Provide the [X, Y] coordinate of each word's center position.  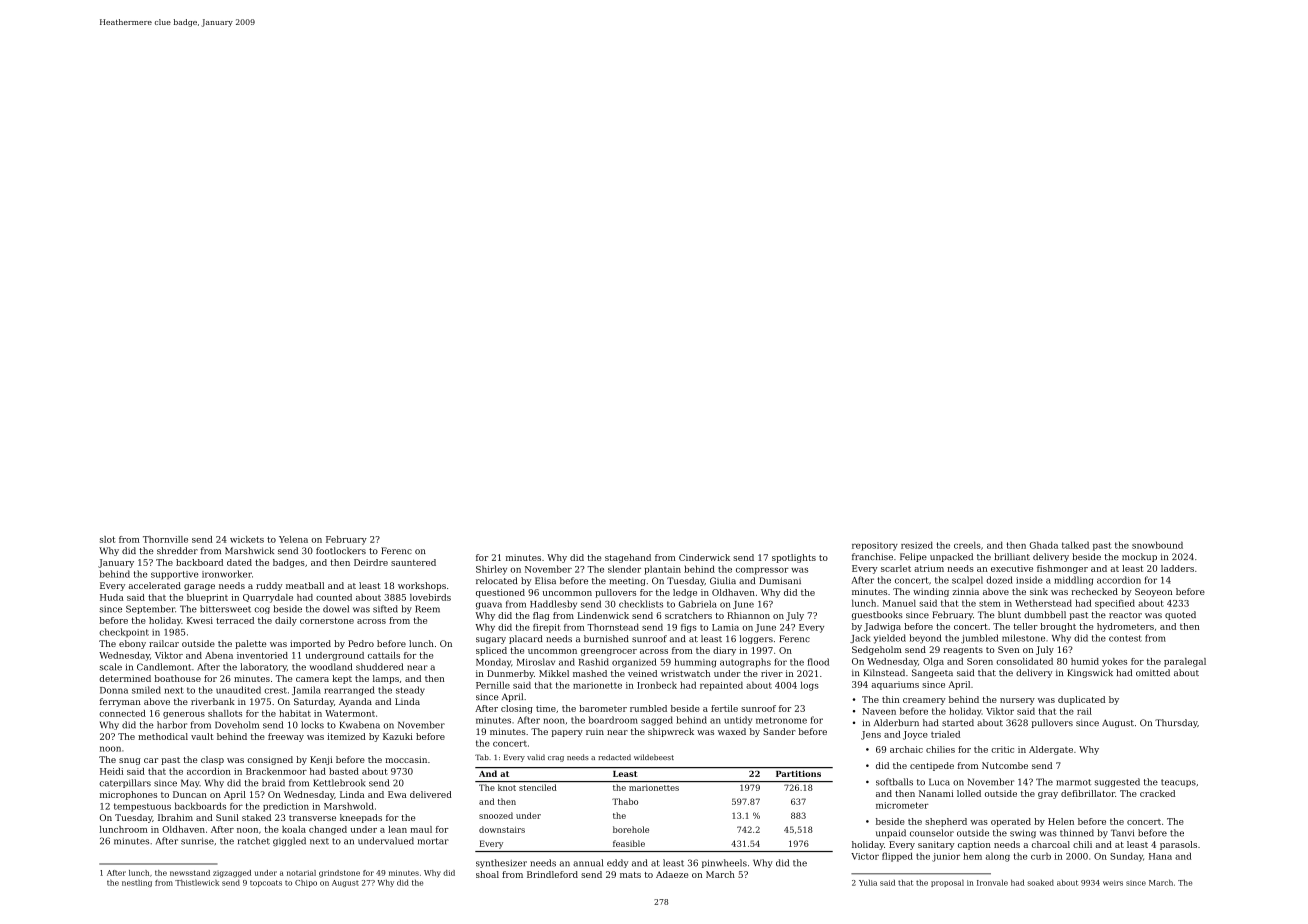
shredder [177, 550]
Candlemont [164, 667]
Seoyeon [1153, 592]
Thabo [625, 801]
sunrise [197, 841]
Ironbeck [657, 685]
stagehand [628, 558]
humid [1085, 661]
